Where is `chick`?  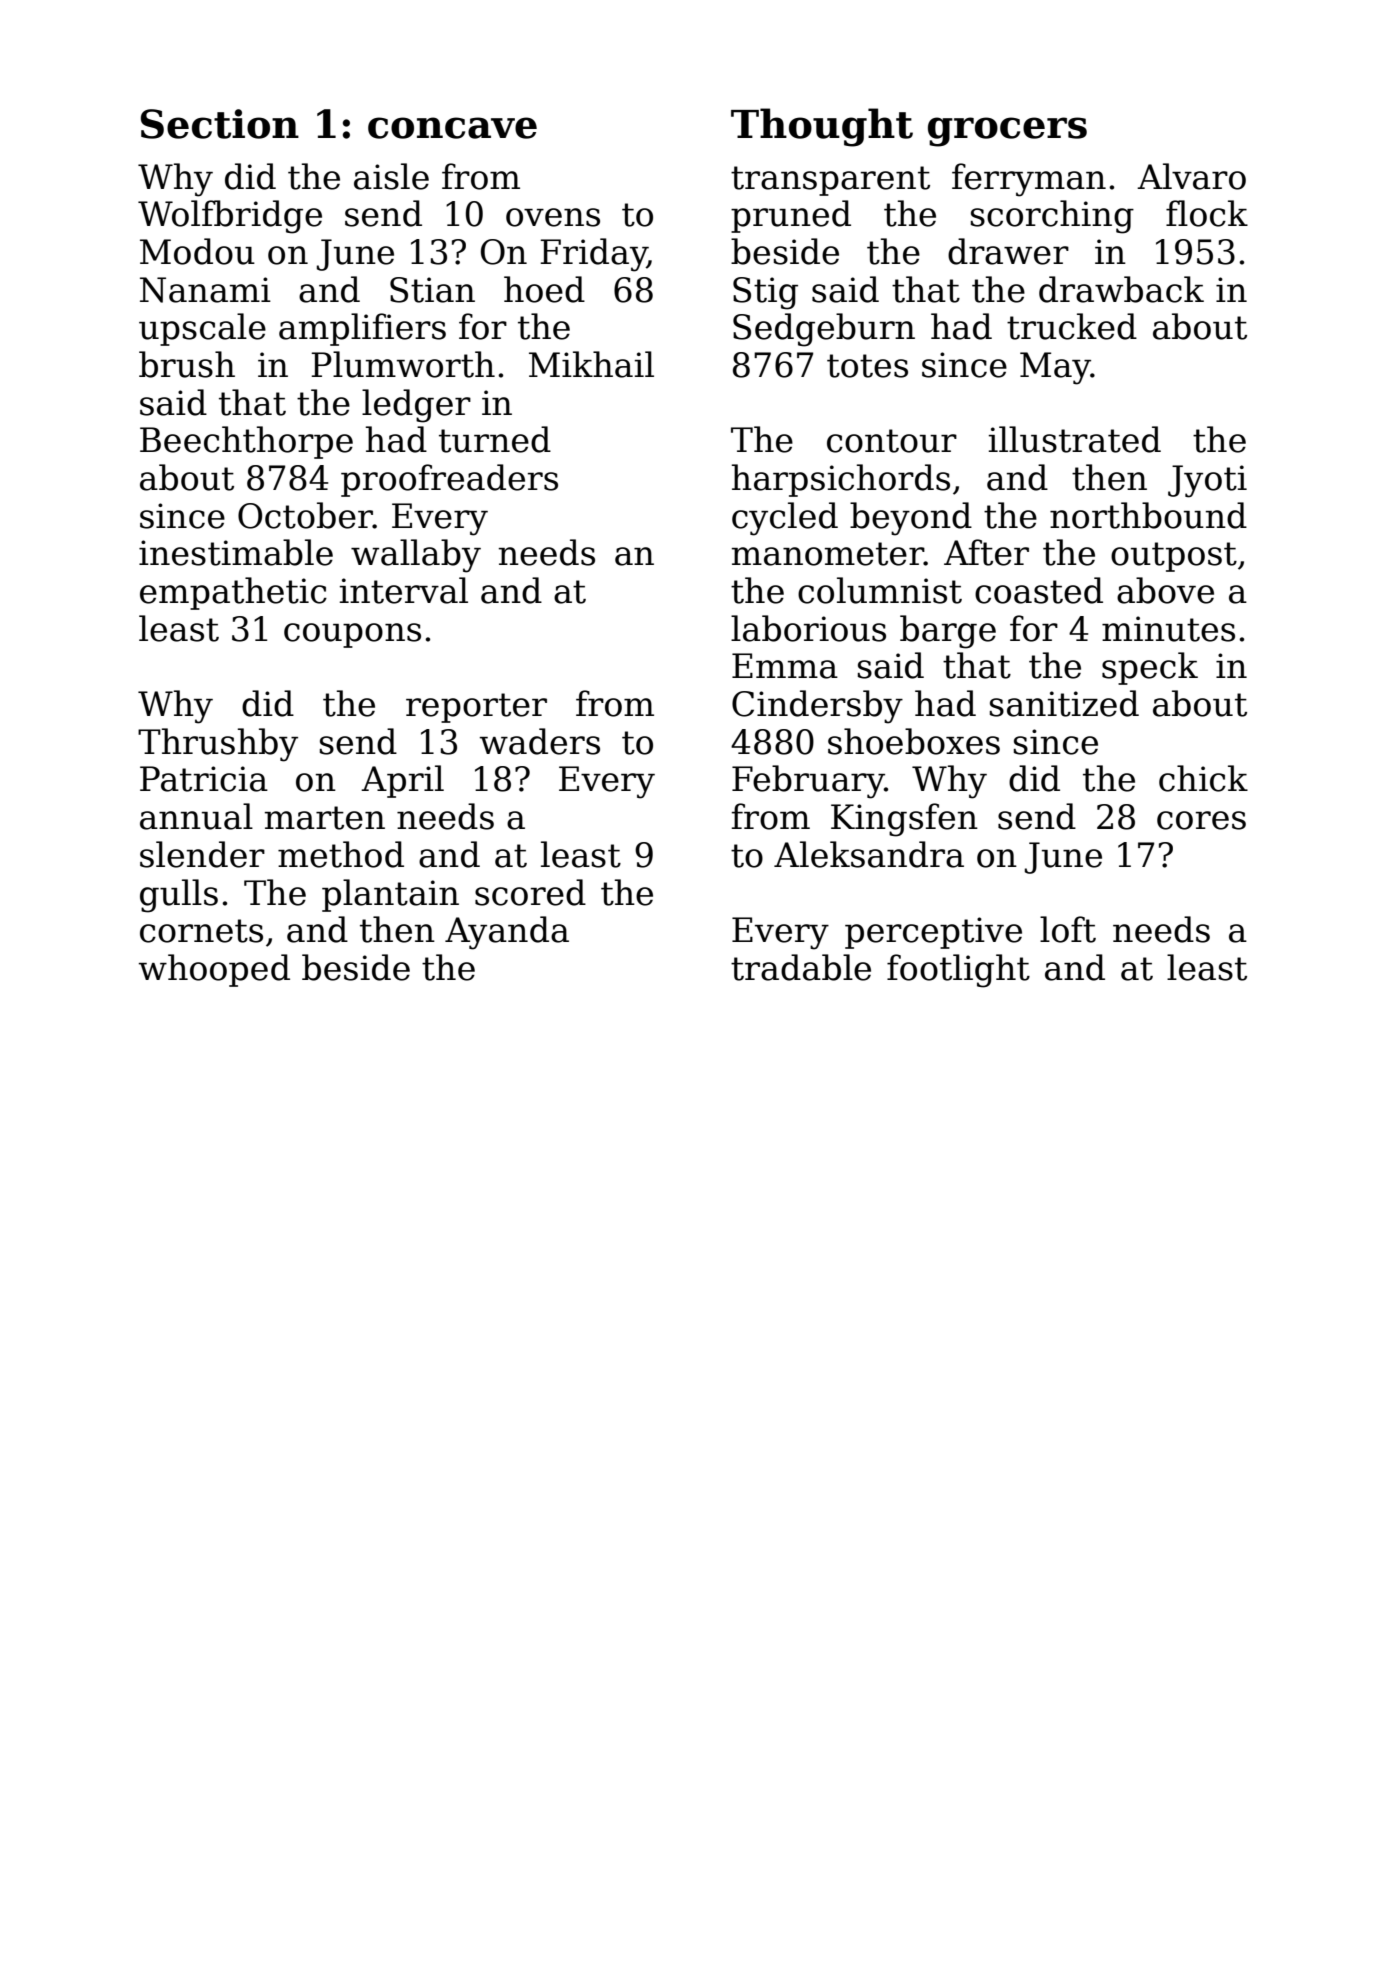
chick is located at coordinates (1203, 778).
